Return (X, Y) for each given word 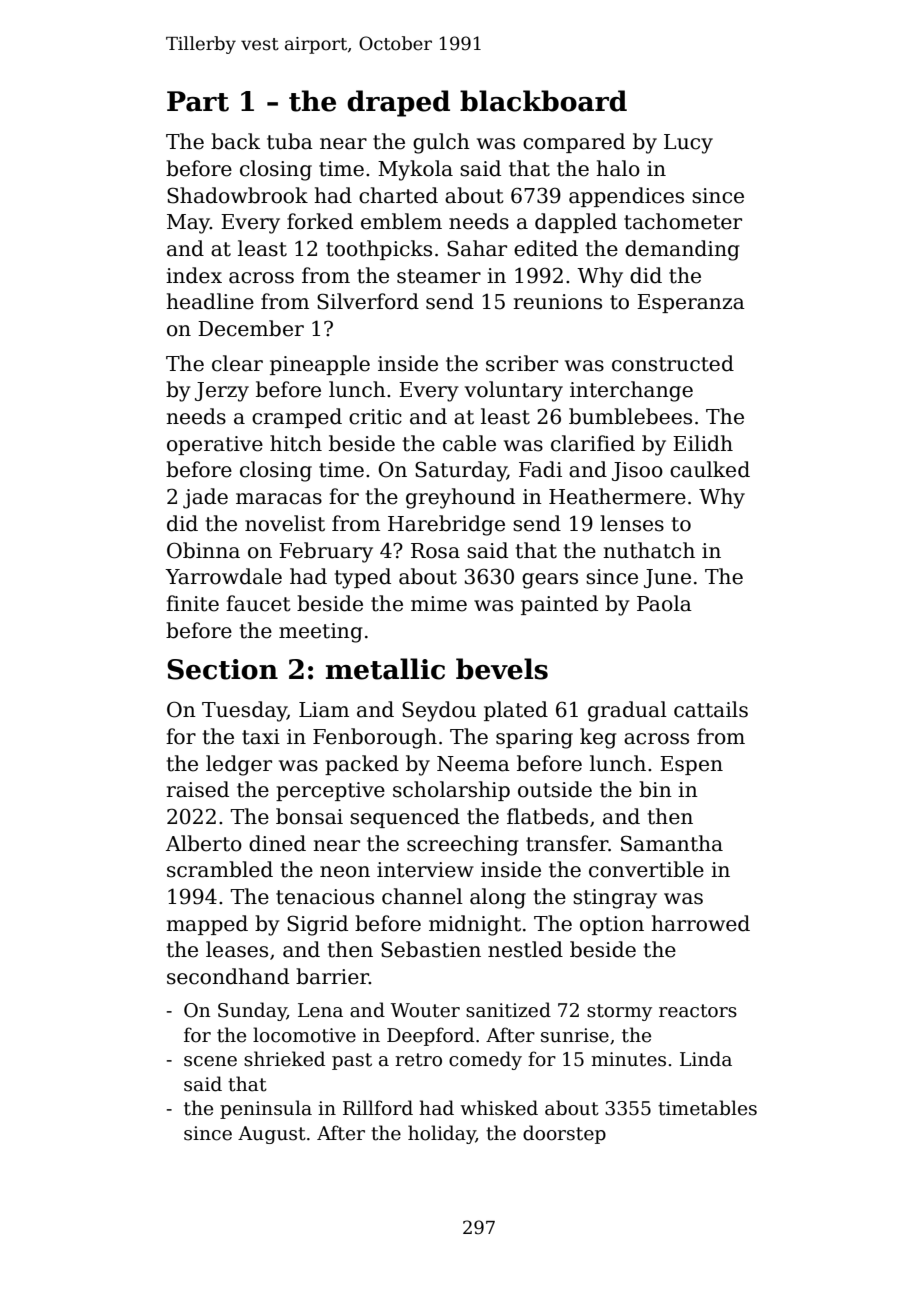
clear (237, 363)
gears (550, 581)
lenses (632, 523)
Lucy (688, 144)
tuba (290, 141)
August (272, 1135)
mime (439, 604)
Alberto (204, 843)
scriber (522, 363)
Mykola (415, 170)
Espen (691, 765)
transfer (567, 843)
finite (192, 603)
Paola (664, 603)
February (326, 552)
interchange (631, 391)
